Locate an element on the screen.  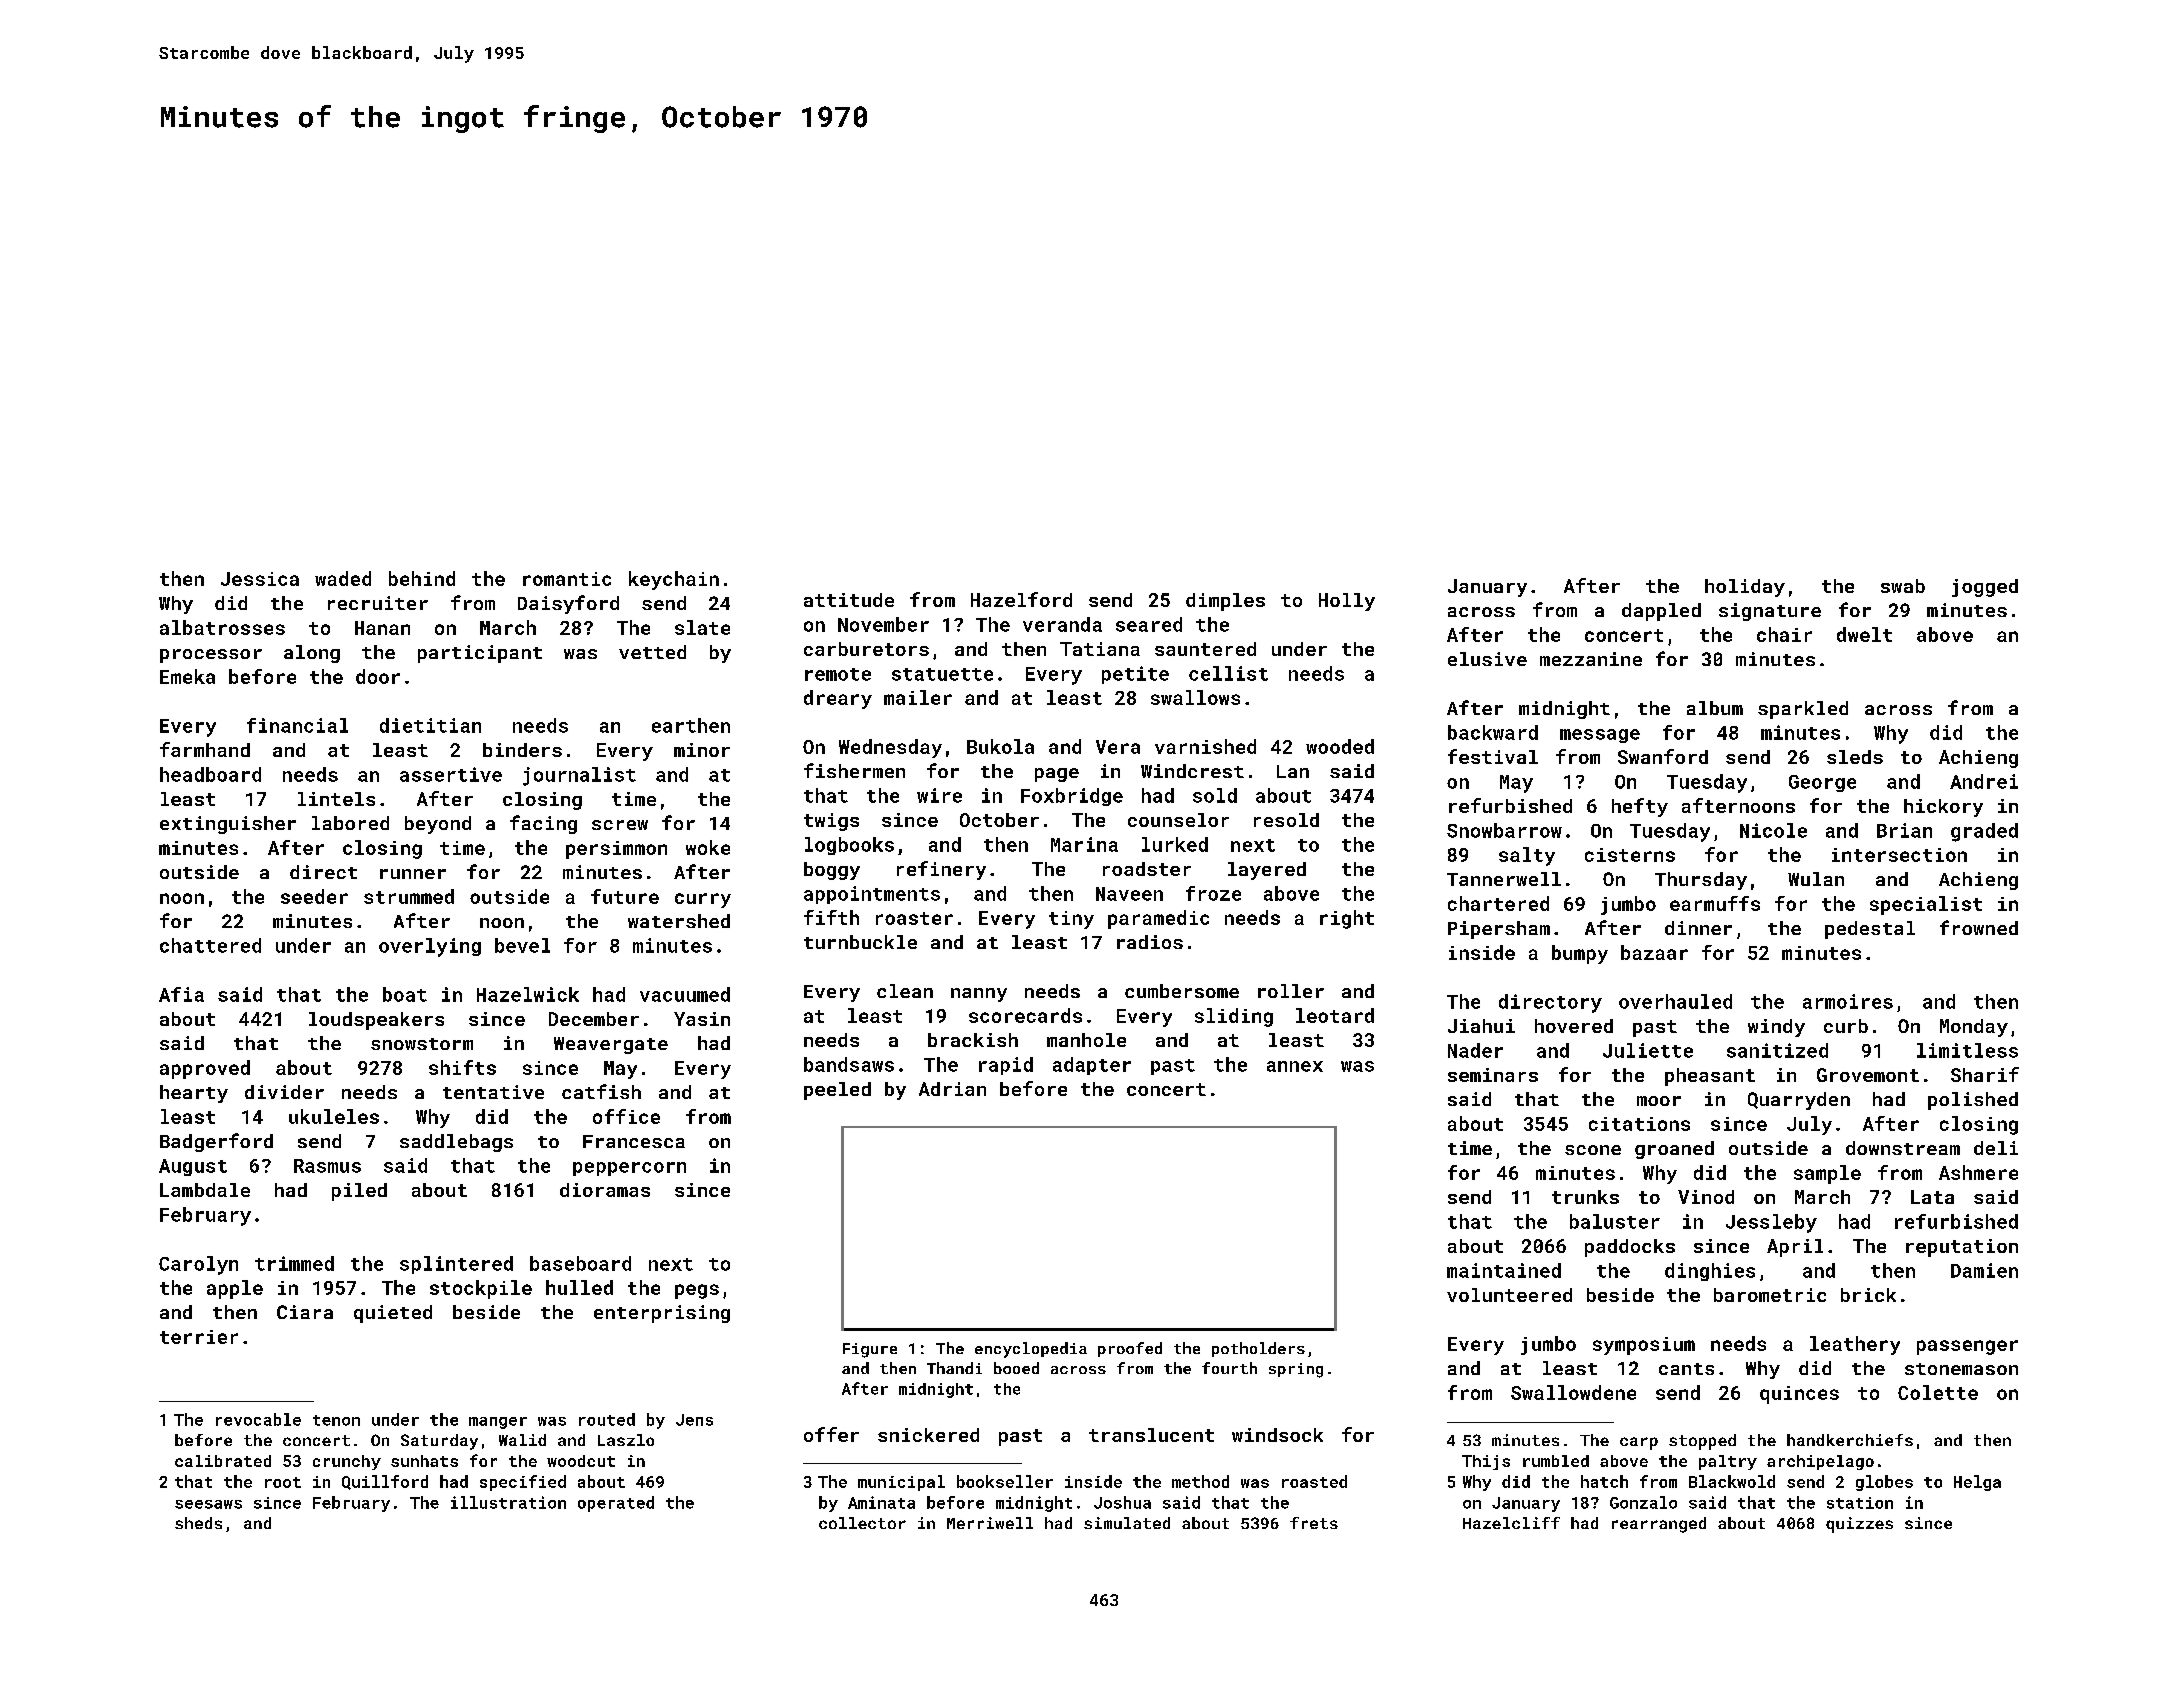
brackish is located at coordinates (973, 1040).
